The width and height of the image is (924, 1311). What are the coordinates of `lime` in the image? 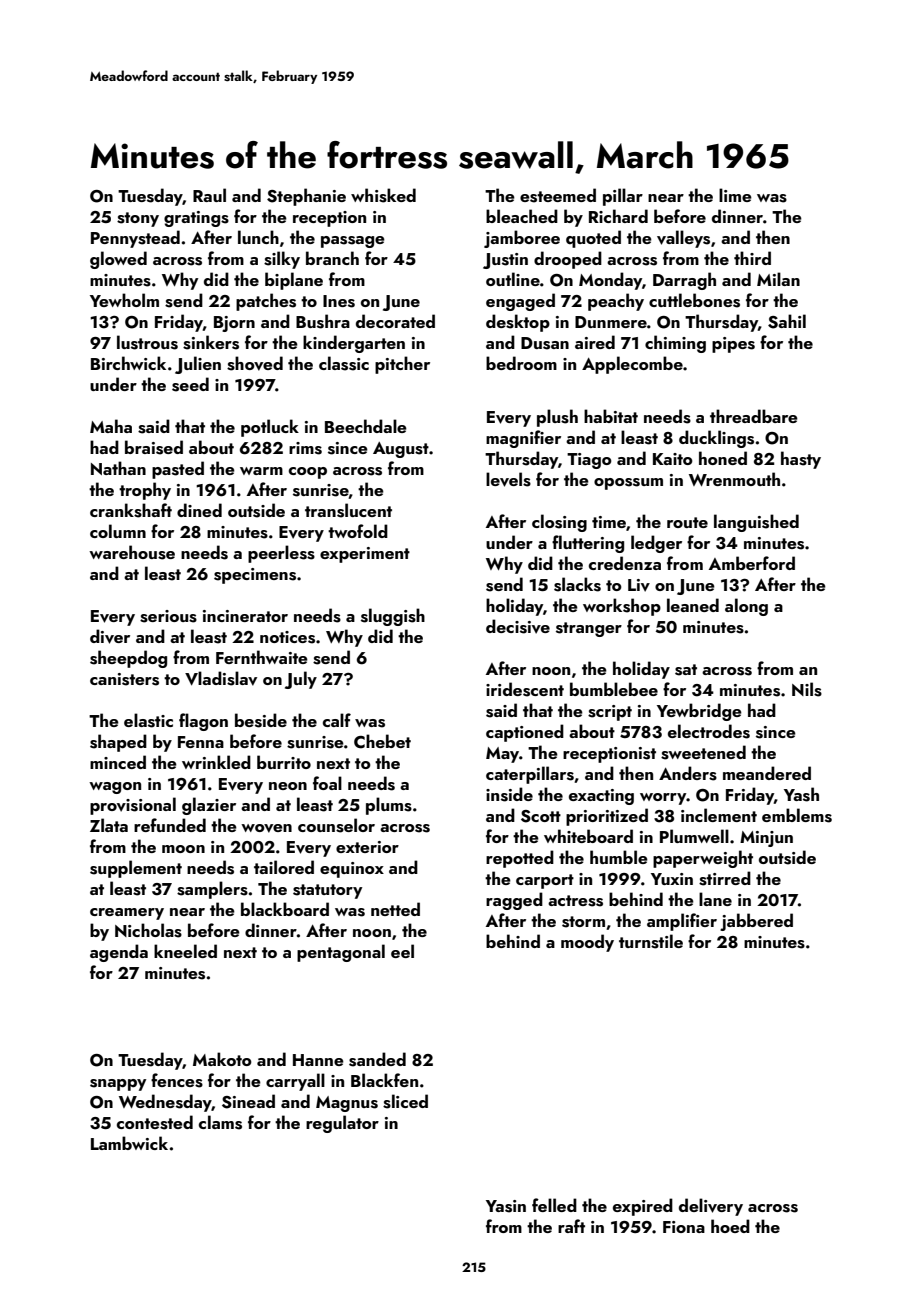 It's located at (735, 195).
